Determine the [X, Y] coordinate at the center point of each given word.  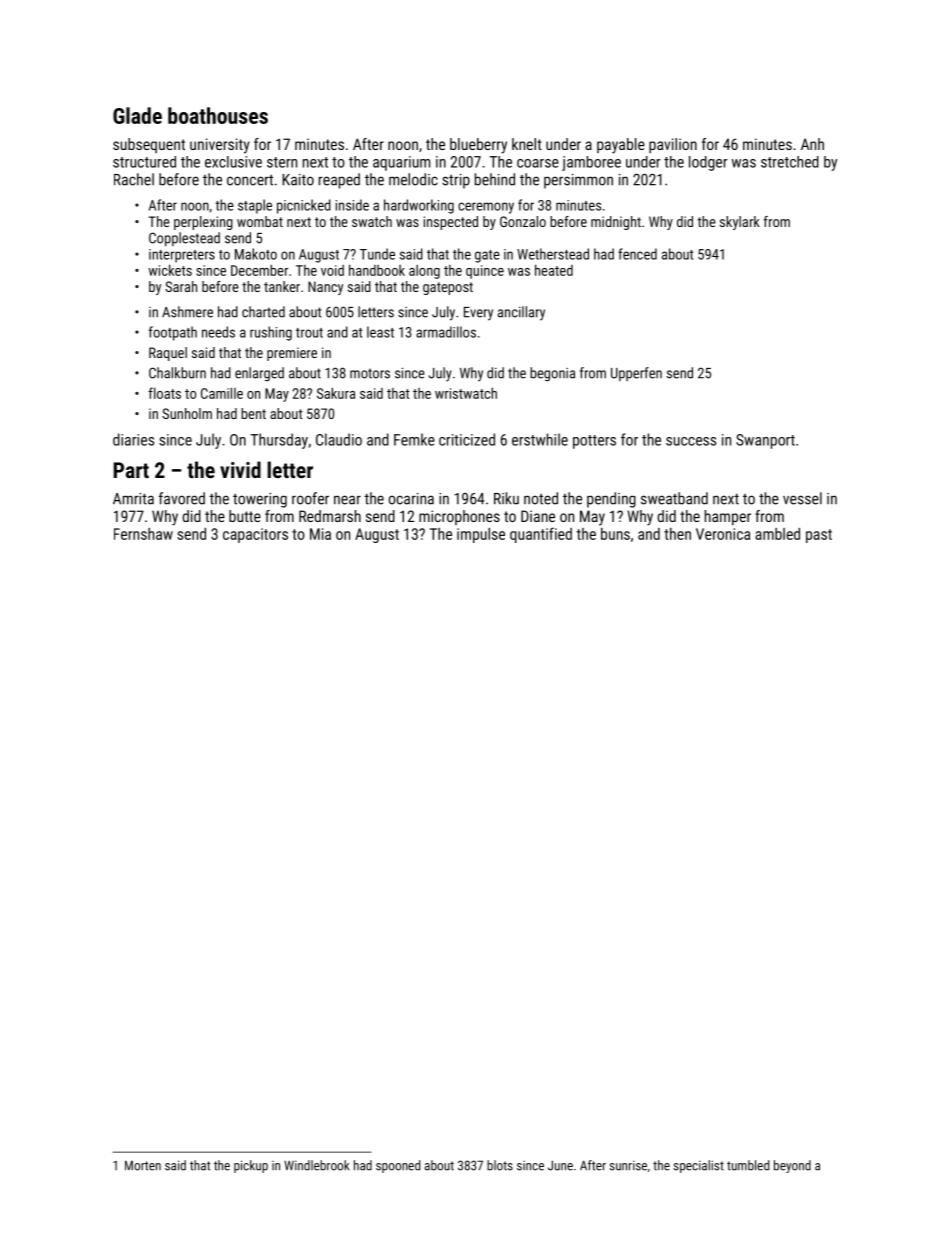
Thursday [279, 441]
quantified [541, 535]
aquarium [401, 163]
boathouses [218, 115]
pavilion [673, 145]
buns [615, 534]
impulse [481, 535]
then [677, 534]
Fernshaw [143, 534]
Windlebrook [316, 1165]
